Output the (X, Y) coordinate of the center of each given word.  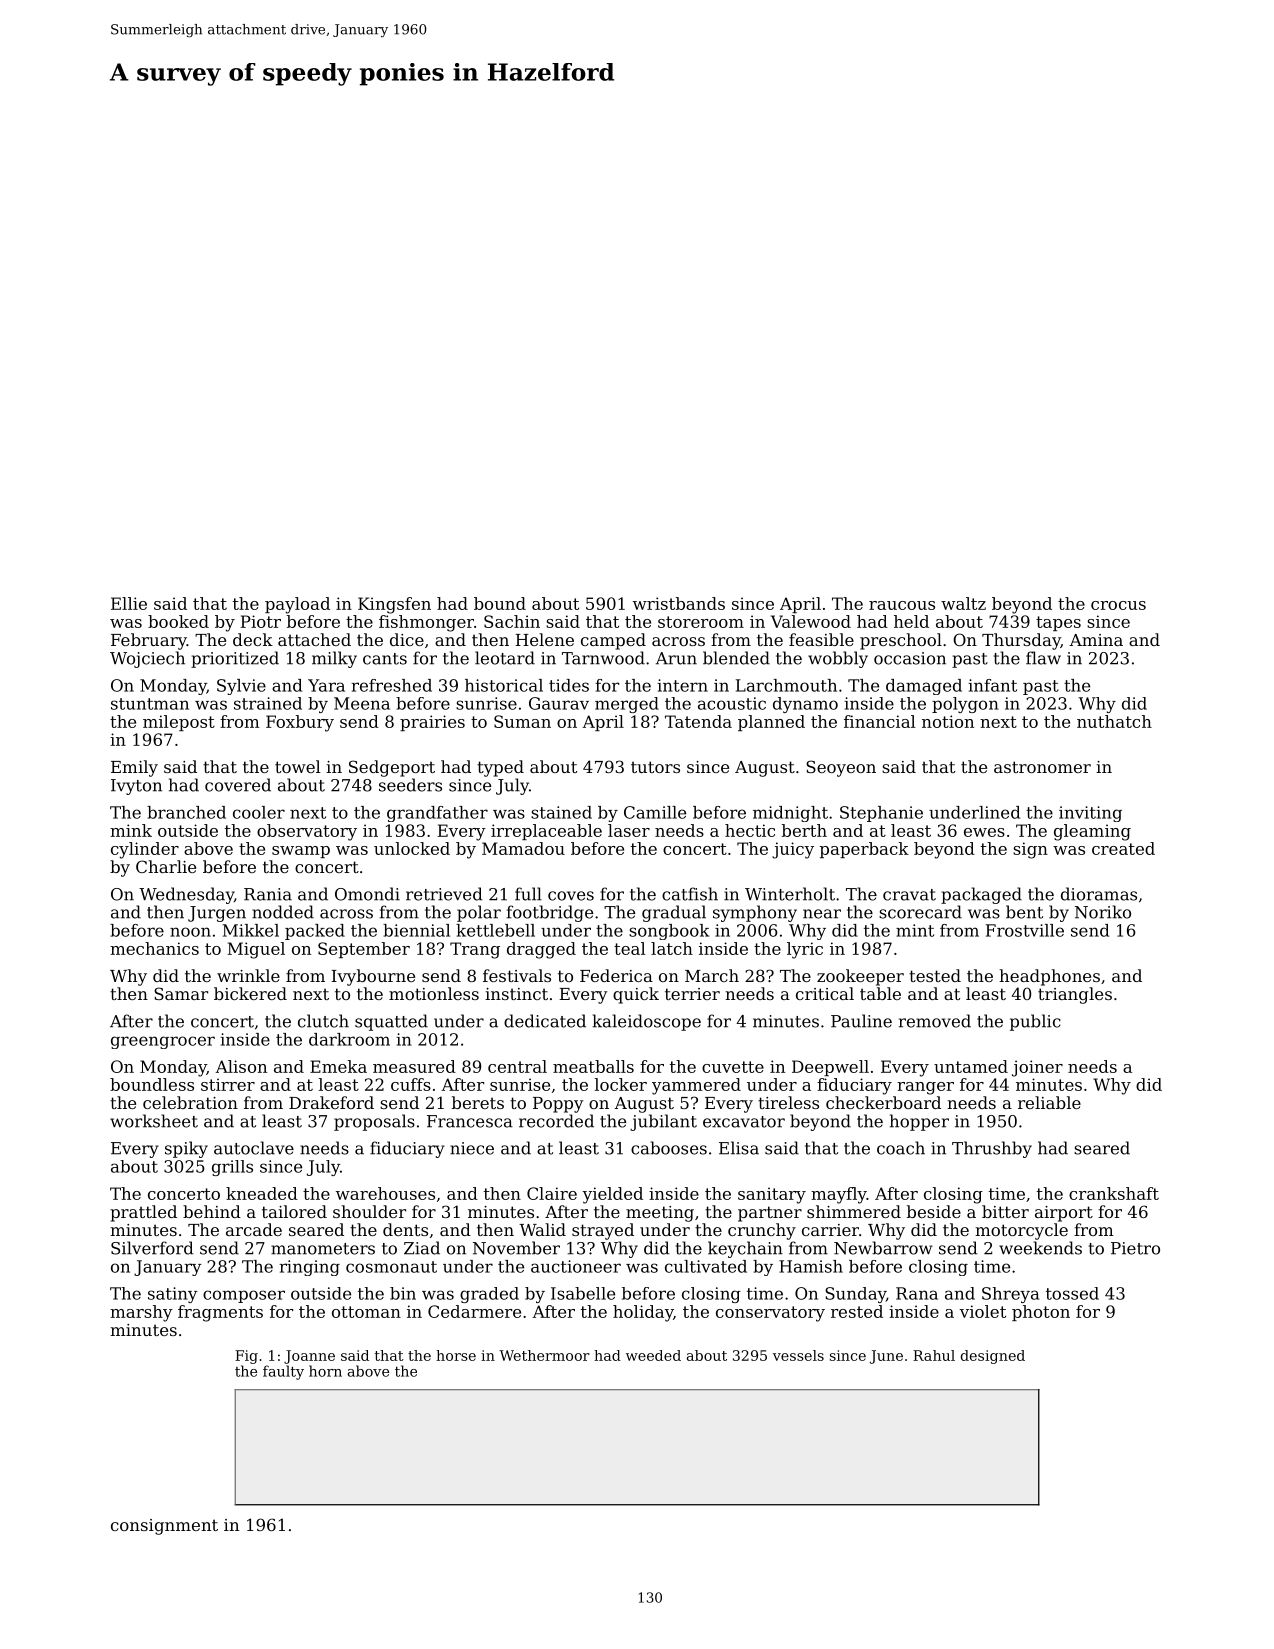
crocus (1118, 605)
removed (935, 1021)
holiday (643, 1313)
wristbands (679, 603)
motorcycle (1021, 1231)
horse (456, 1355)
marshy (141, 1313)
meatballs (593, 1066)
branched (186, 812)
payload (297, 605)
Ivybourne (373, 977)
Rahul (934, 1355)
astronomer (1042, 767)
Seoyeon (841, 768)
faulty (283, 1372)
